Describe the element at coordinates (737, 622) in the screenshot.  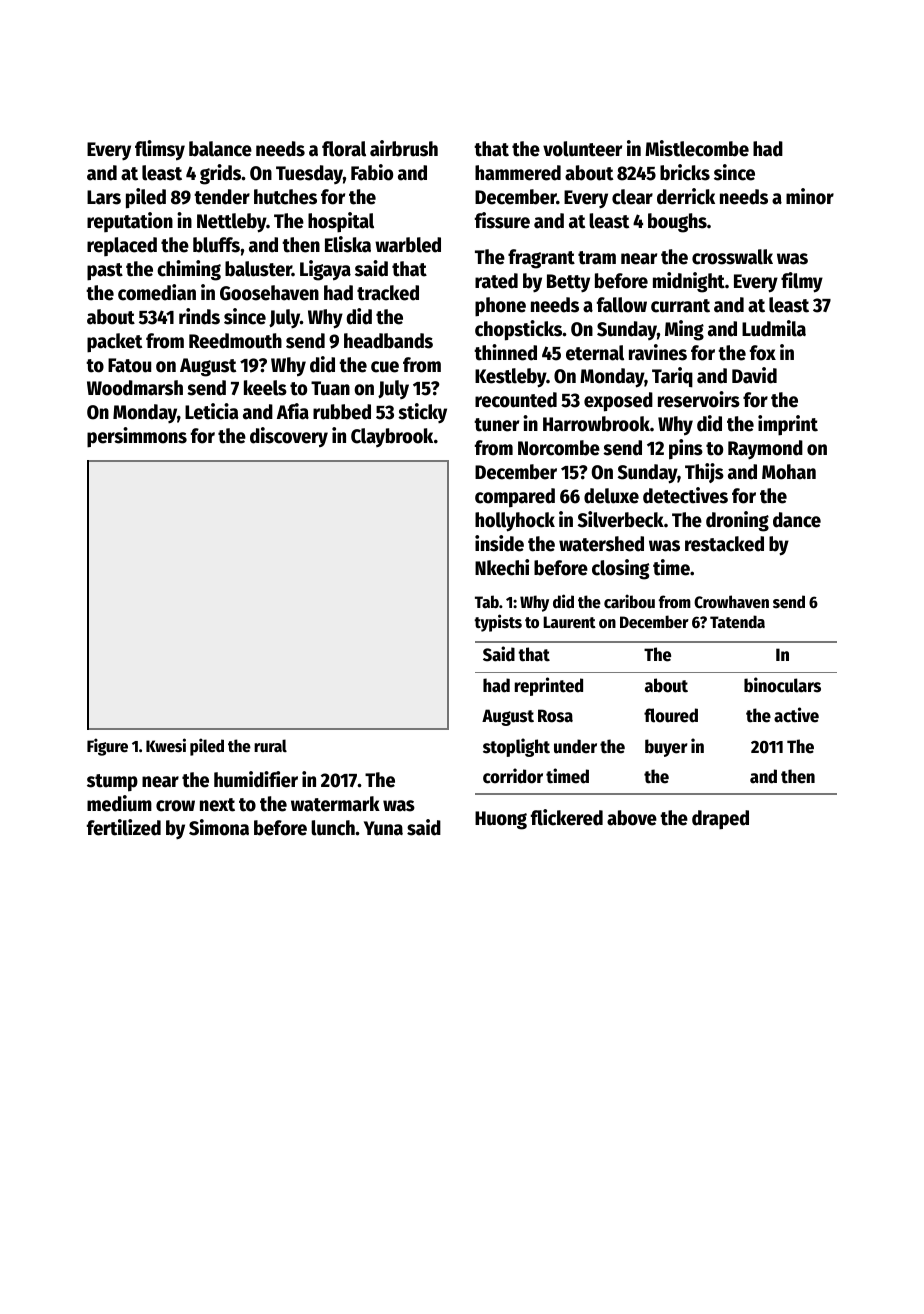
I see `Tatenda` at that location.
